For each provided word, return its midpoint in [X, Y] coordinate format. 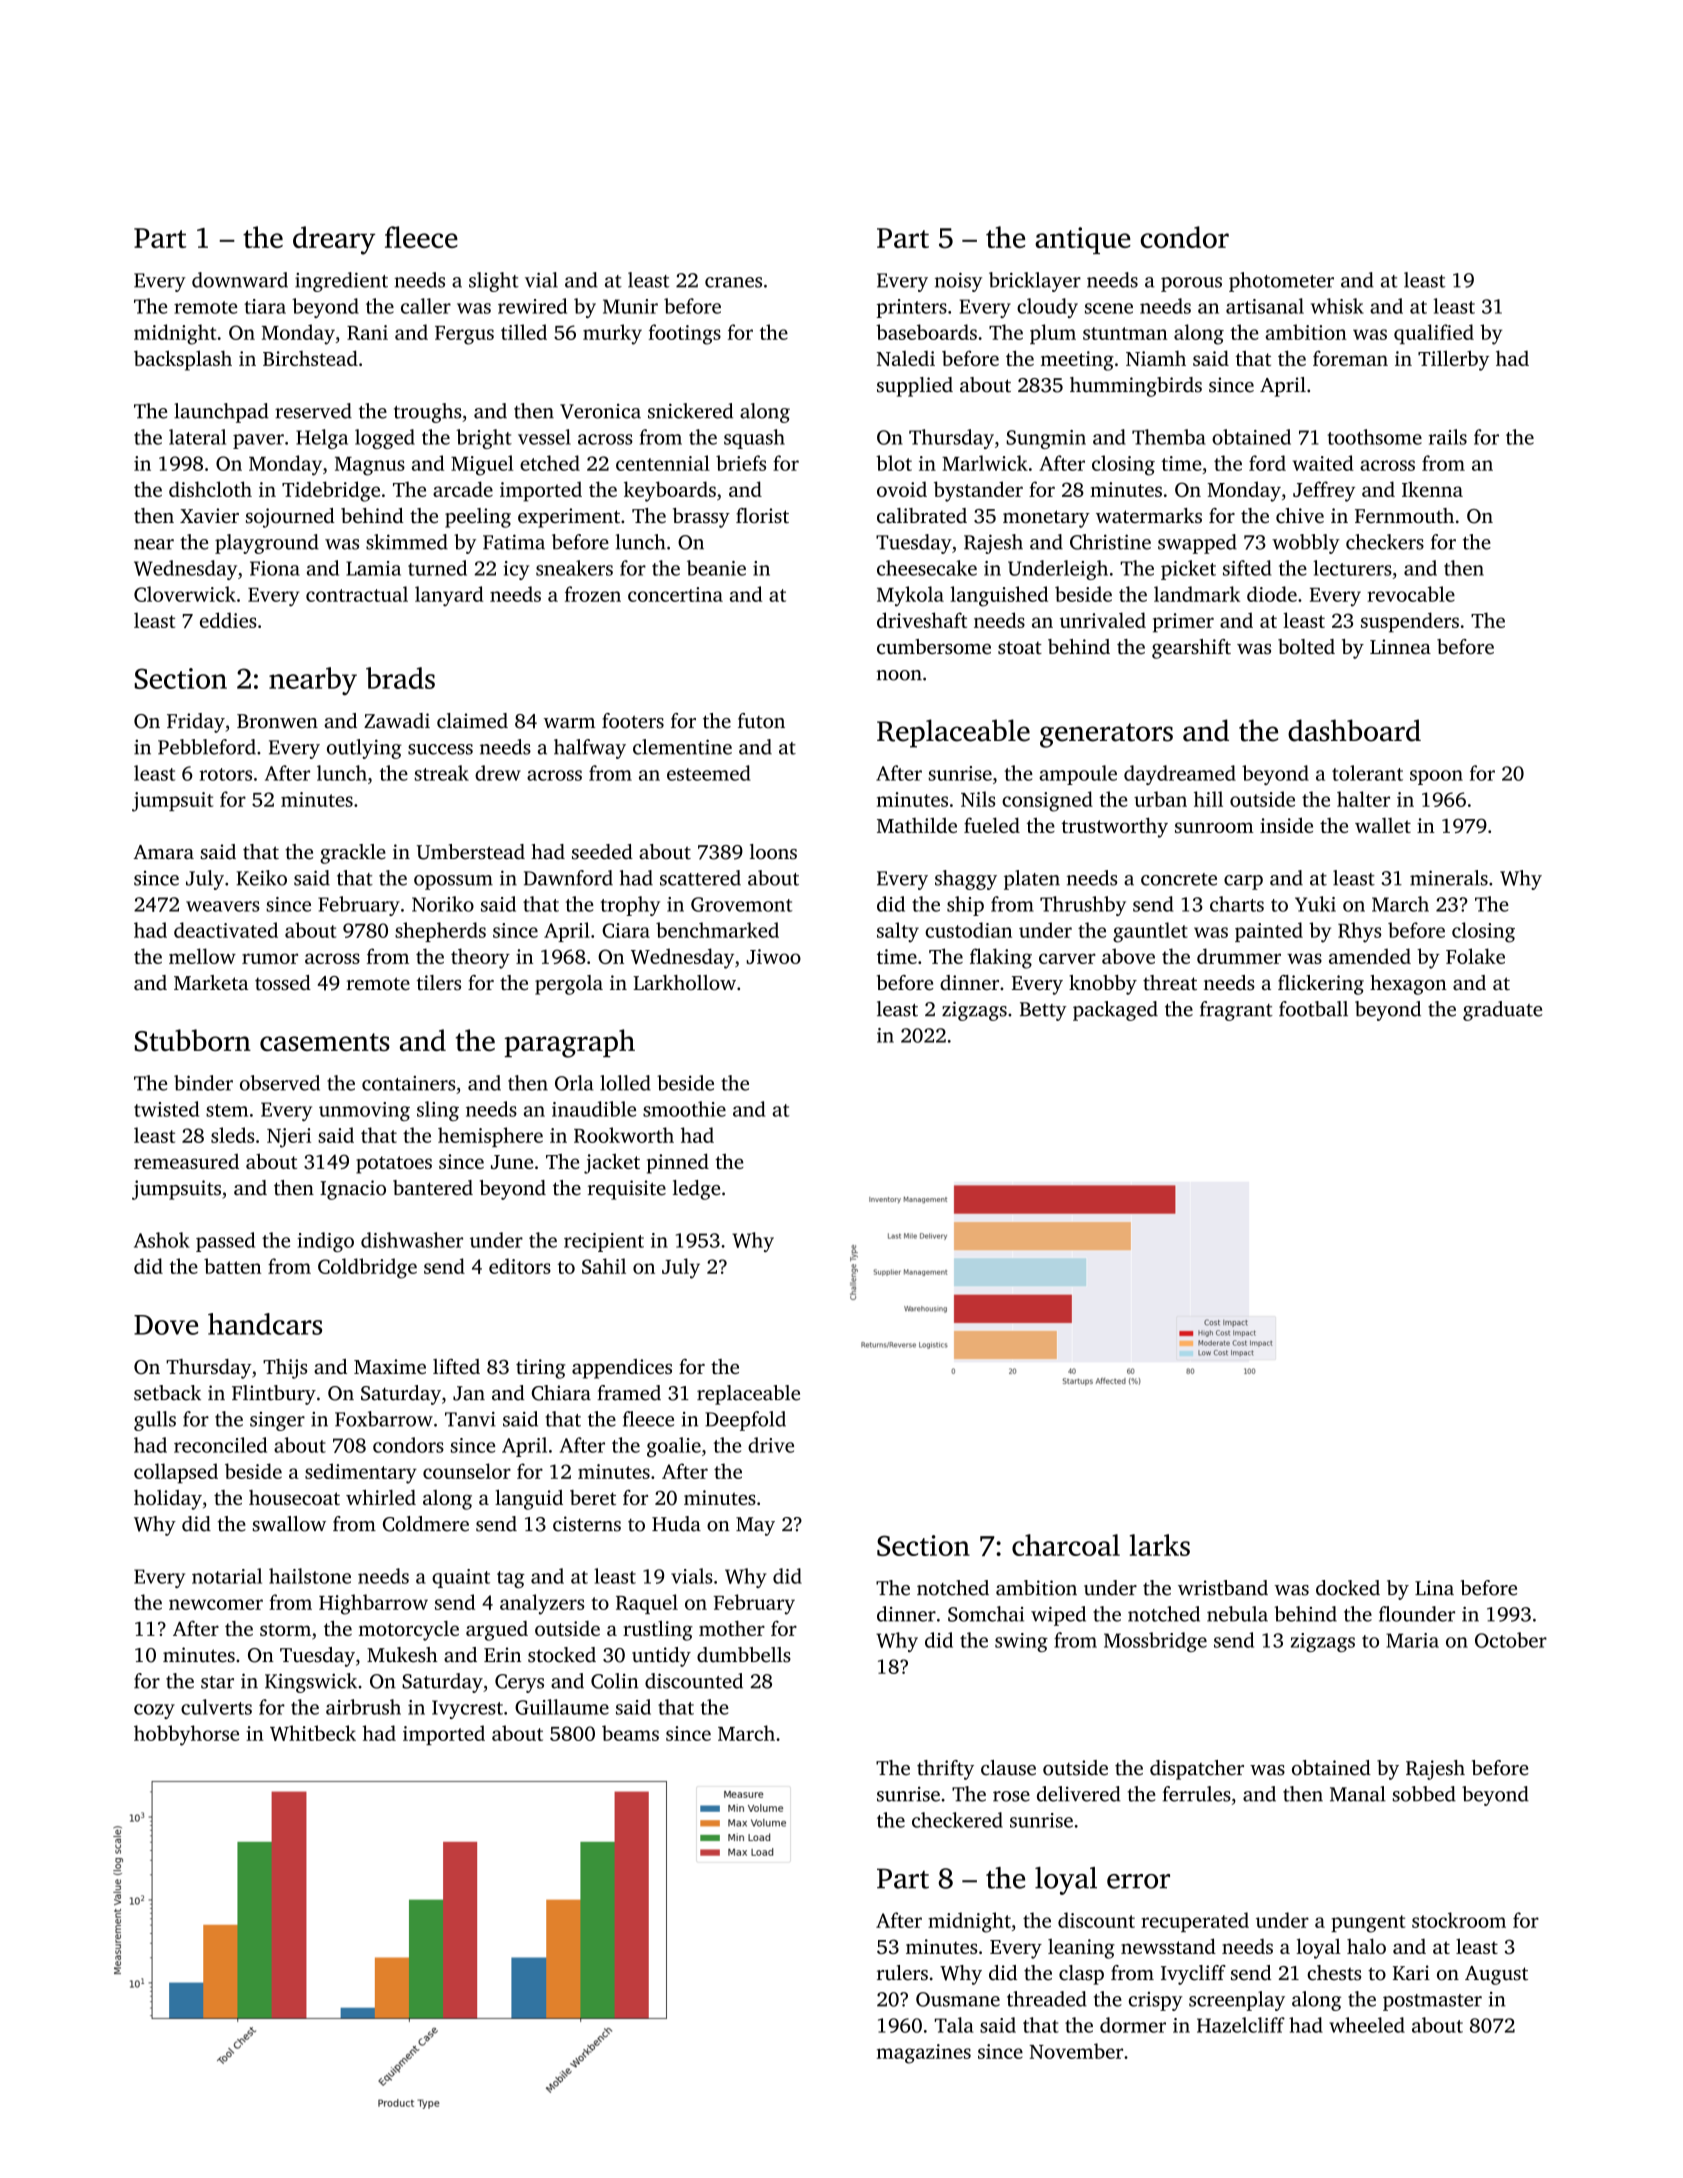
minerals [1449, 878]
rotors [225, 774]
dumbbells [744, 1655]
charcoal [1066, 1545]
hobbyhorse [186, 1735]
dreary [334, 240]
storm [285, 1629]
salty [898, 932]
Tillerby [1453, 360]
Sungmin [1046, 439]
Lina [1434, 1588]
